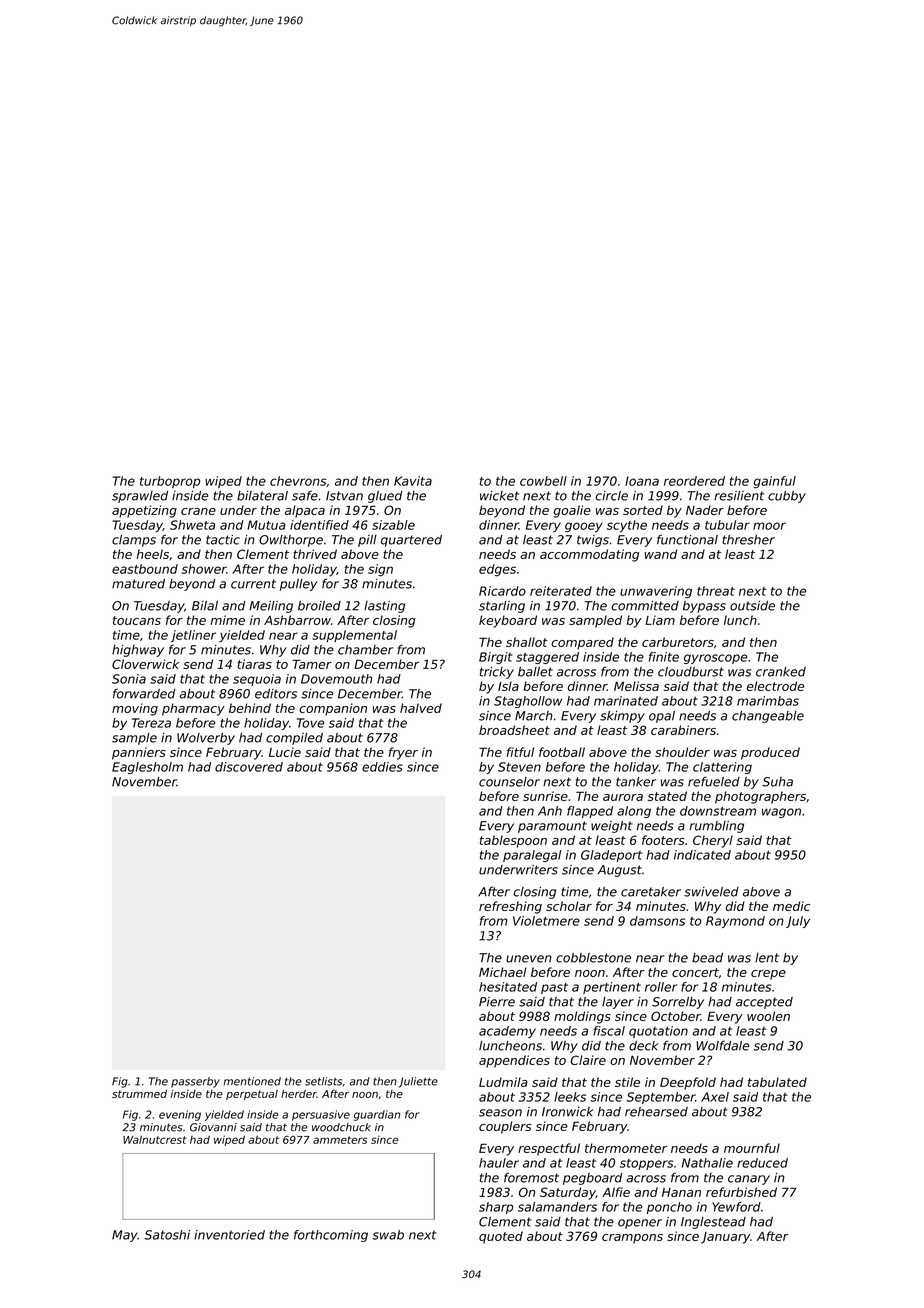 The height and width of the screenshot is (1308, 924). I want to click on forthcoming, so click(331, 1236).
